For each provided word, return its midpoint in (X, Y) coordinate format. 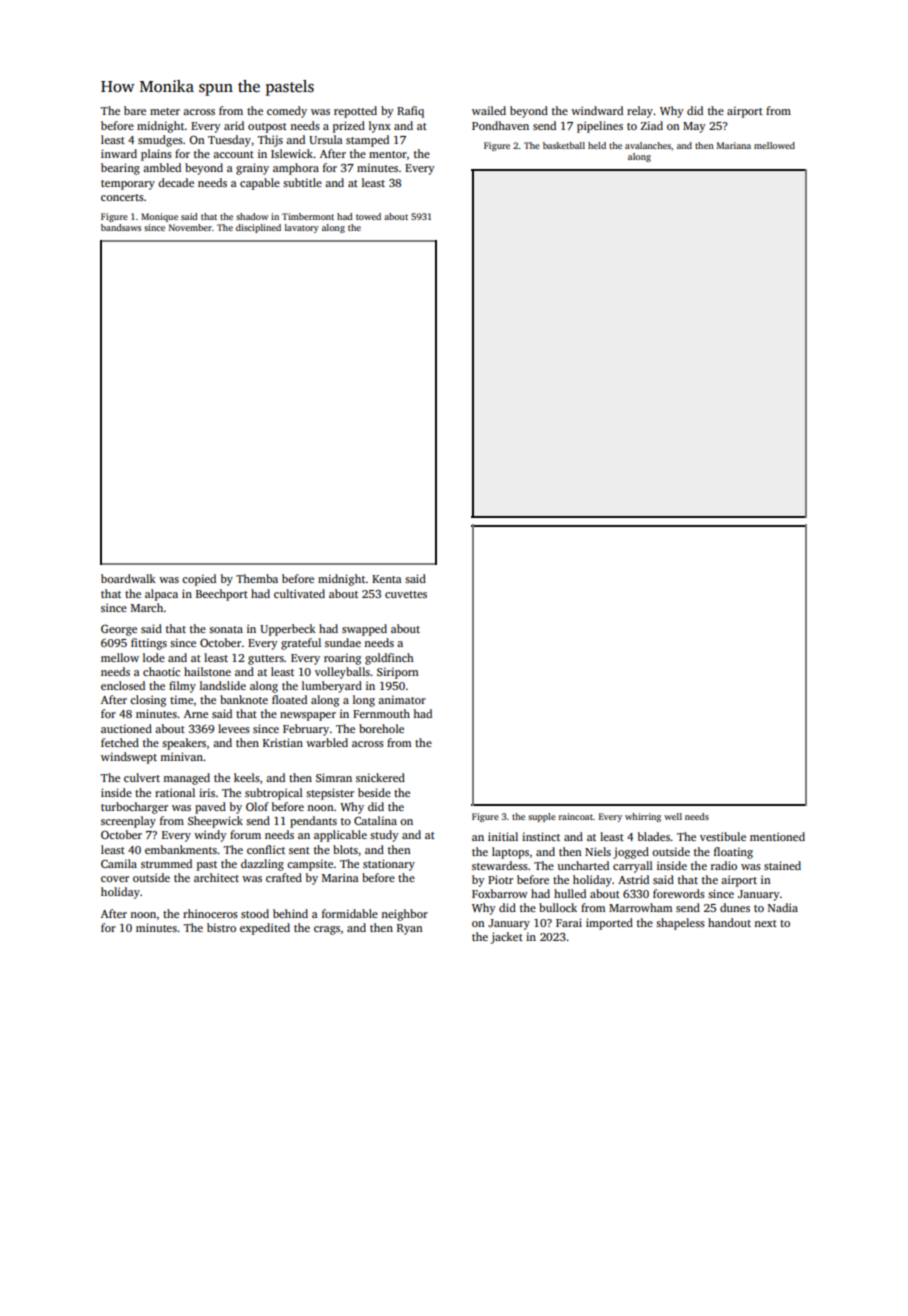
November (190, 227)
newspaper (308, 716)
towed (368, 216)
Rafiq (410, 112)
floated (289, 699)
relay (640, 112)
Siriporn (398, 673)
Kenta (387, 579)
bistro (221, 927)
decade (176, 182)
